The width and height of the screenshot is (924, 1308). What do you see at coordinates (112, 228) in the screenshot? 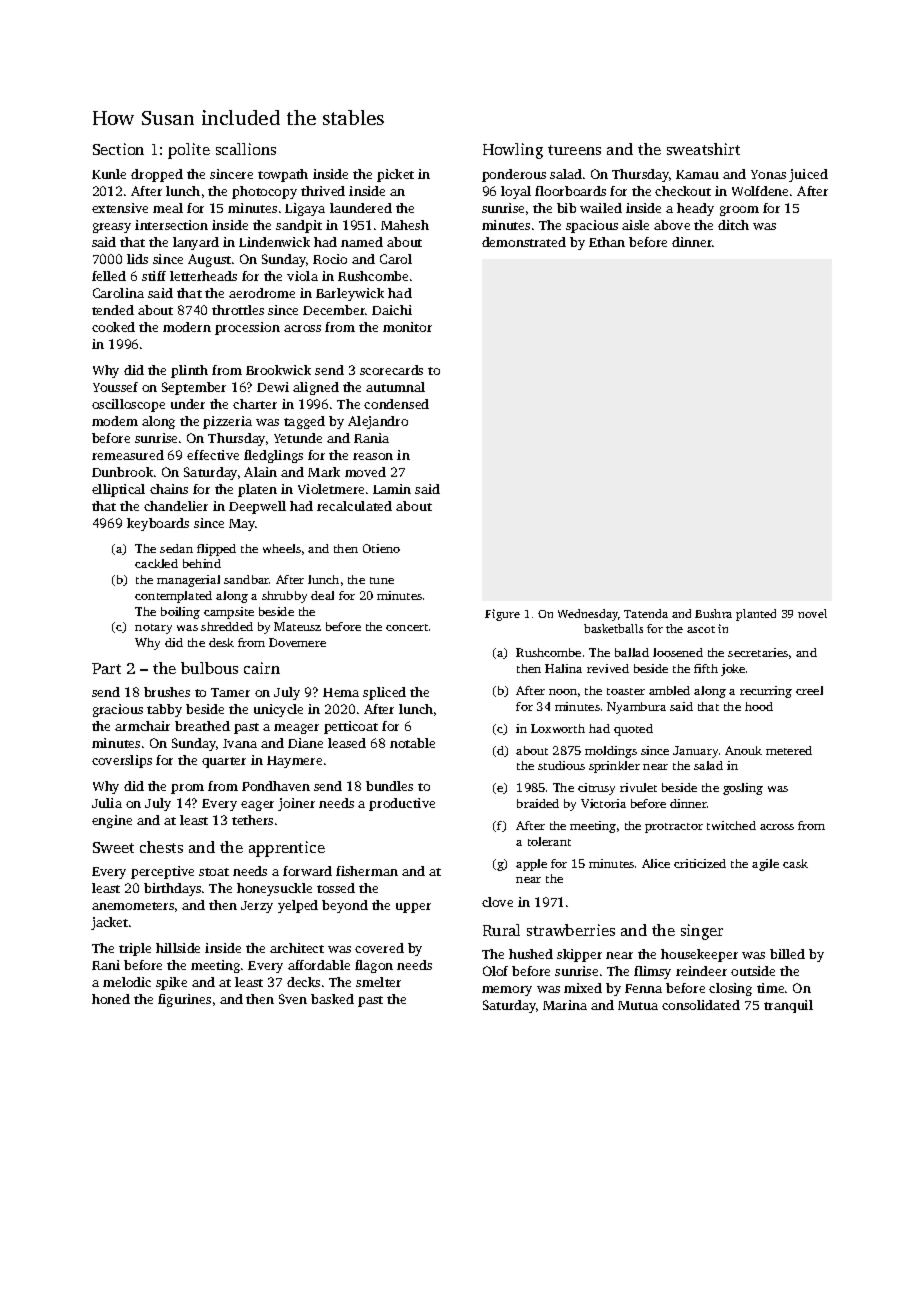
I see `greasy` at bounding box center [112, 228].
